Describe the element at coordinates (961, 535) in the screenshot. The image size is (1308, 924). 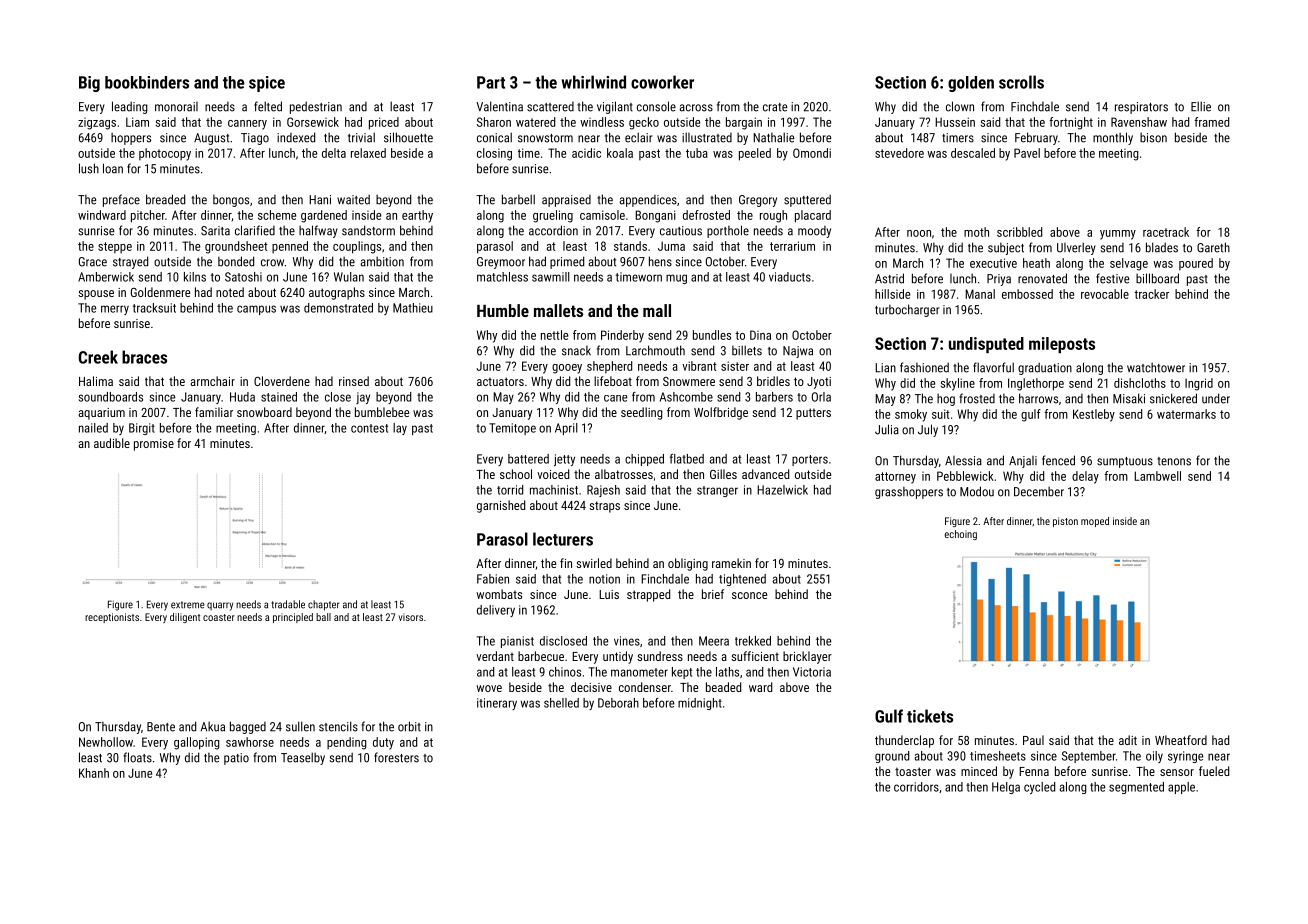
I see `echoing` at that location.
